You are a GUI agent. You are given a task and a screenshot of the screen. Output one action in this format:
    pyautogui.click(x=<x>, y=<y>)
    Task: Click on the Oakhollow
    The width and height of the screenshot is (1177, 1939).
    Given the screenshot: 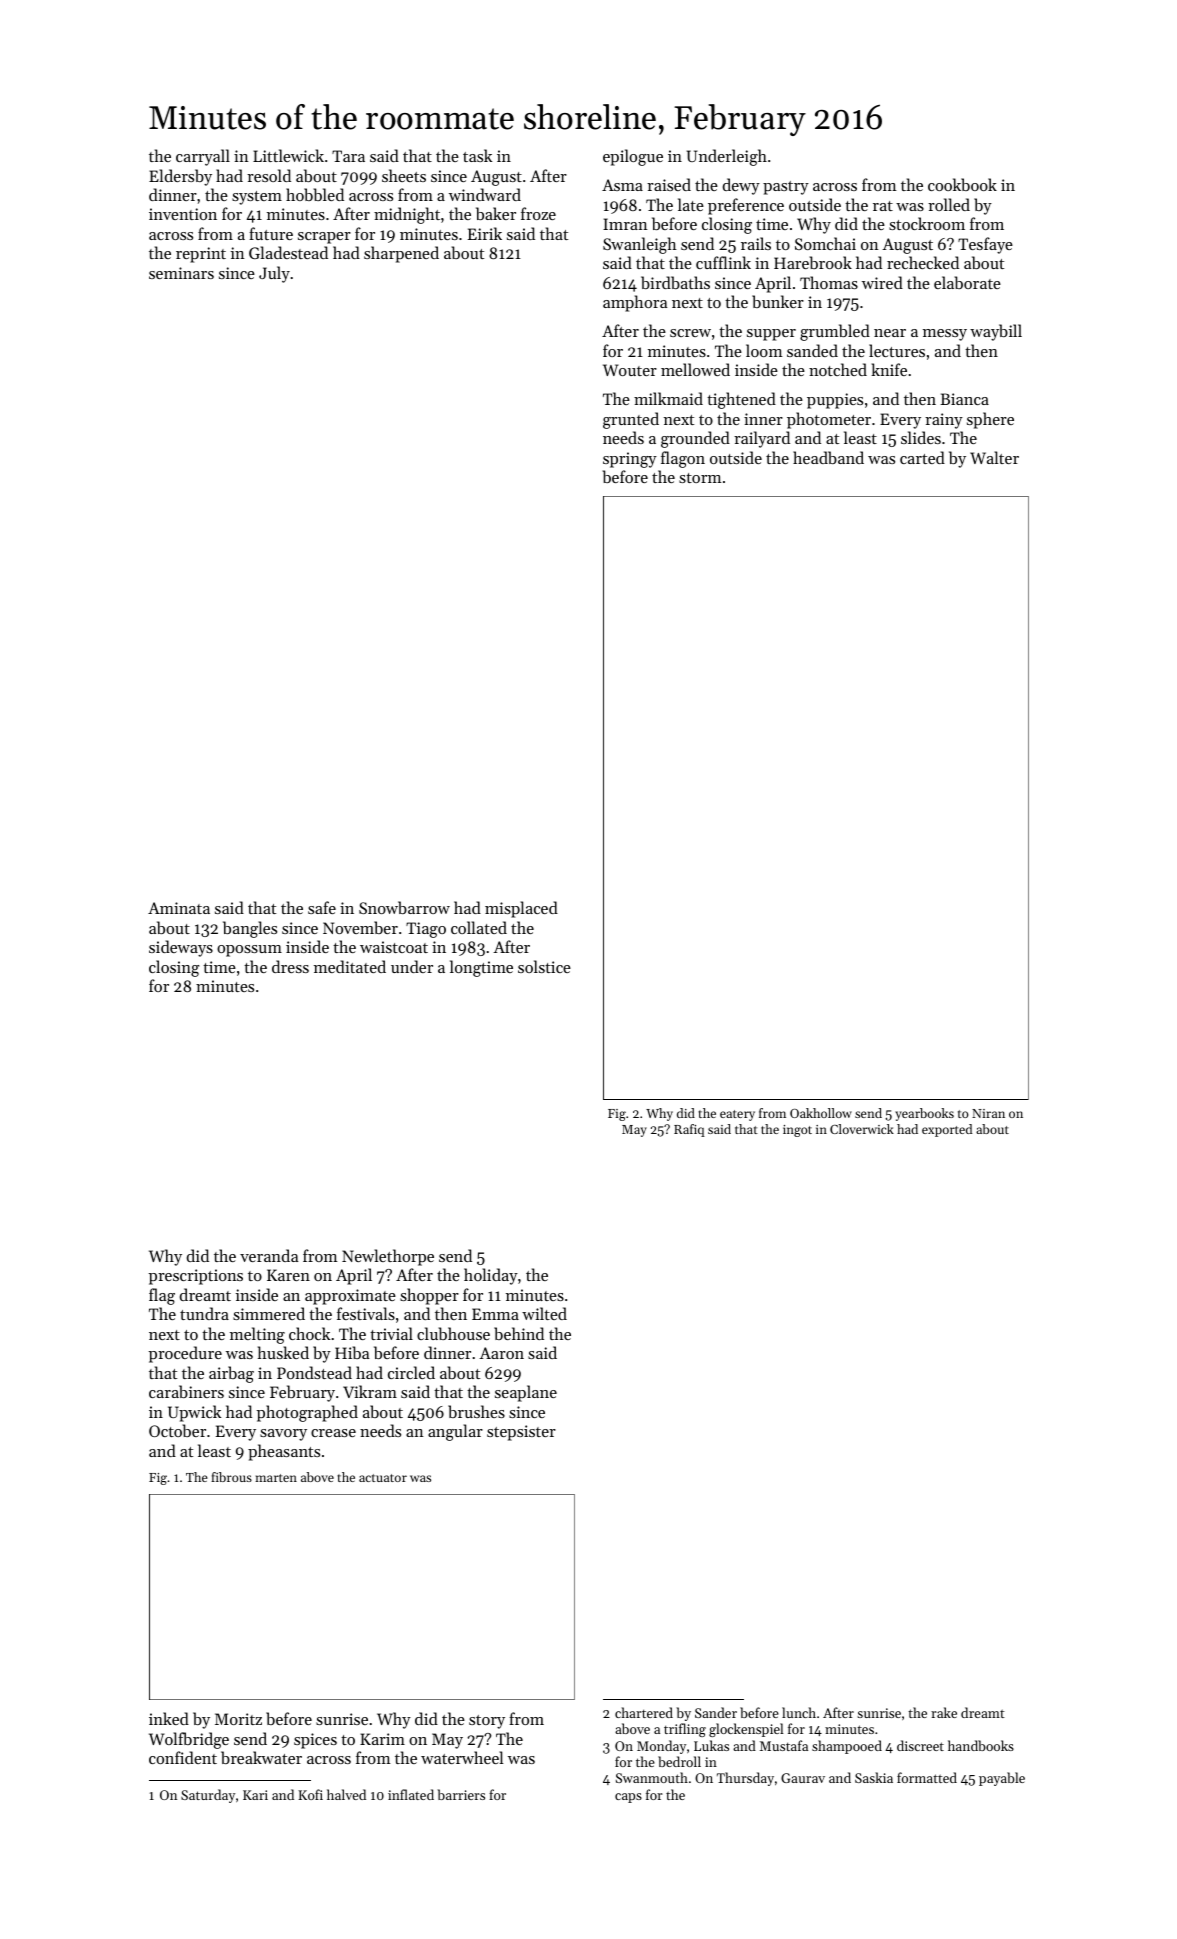 What is the action you would take?
    pyautogui.click(x=821, y=1113)
